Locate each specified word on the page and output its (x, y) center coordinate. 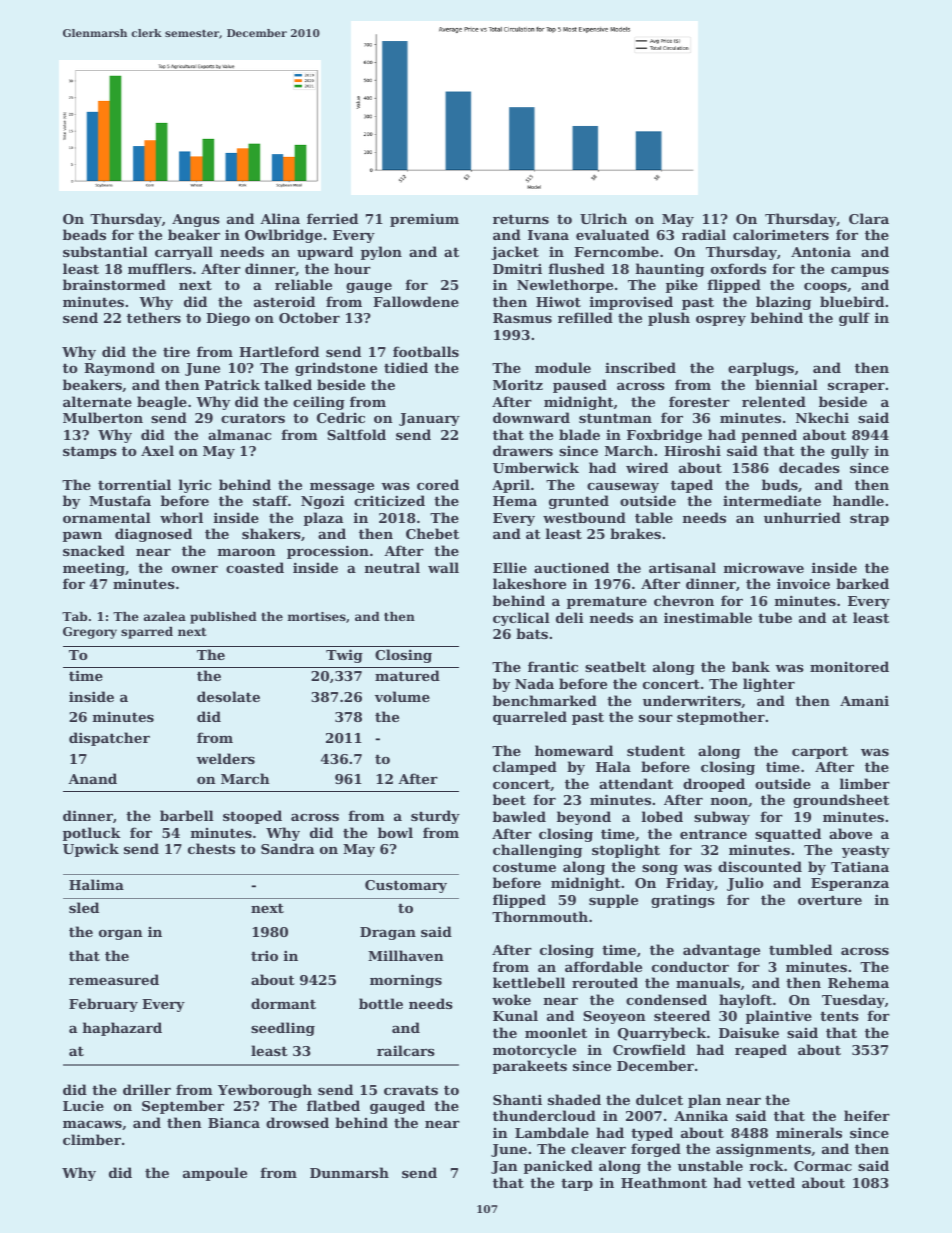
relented (774, 401)
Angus (196, 220)
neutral (392, 567)
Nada (534, 683)
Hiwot (558, 302)
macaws (92, 1124)
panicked (558, 1167)
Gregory (90, 633)
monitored (849, 666)
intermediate (772, 500)
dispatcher (109, 739)
